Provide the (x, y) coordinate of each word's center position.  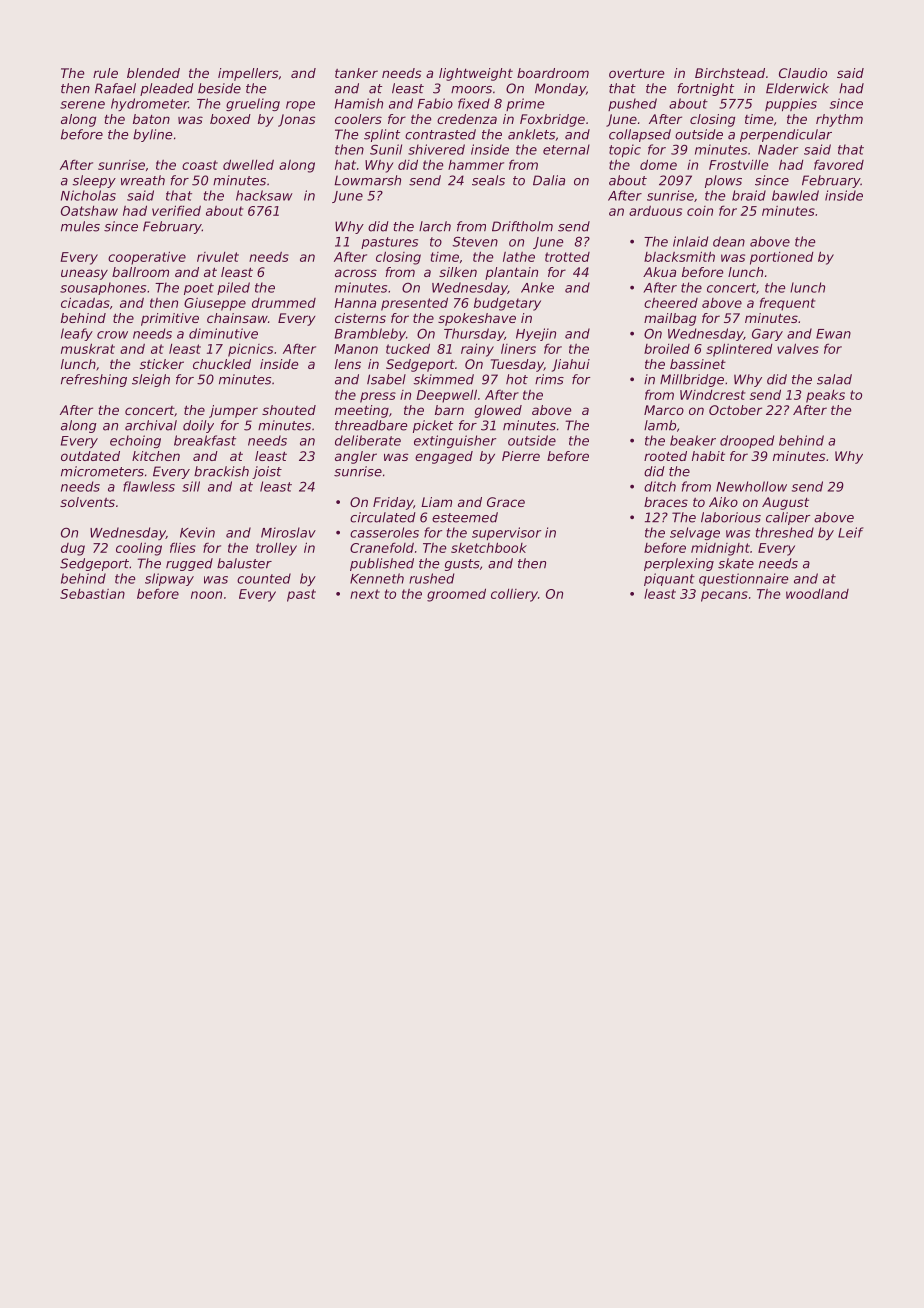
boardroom (553, 73)
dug (73, 549)
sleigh (151, 380)
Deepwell (447, 396)
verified (176, 210)
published (382, 564)
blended (153, 73)
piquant (669, 579)
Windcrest (712, 395)
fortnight (706, 89)
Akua (659, 272)
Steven (475, 241)
